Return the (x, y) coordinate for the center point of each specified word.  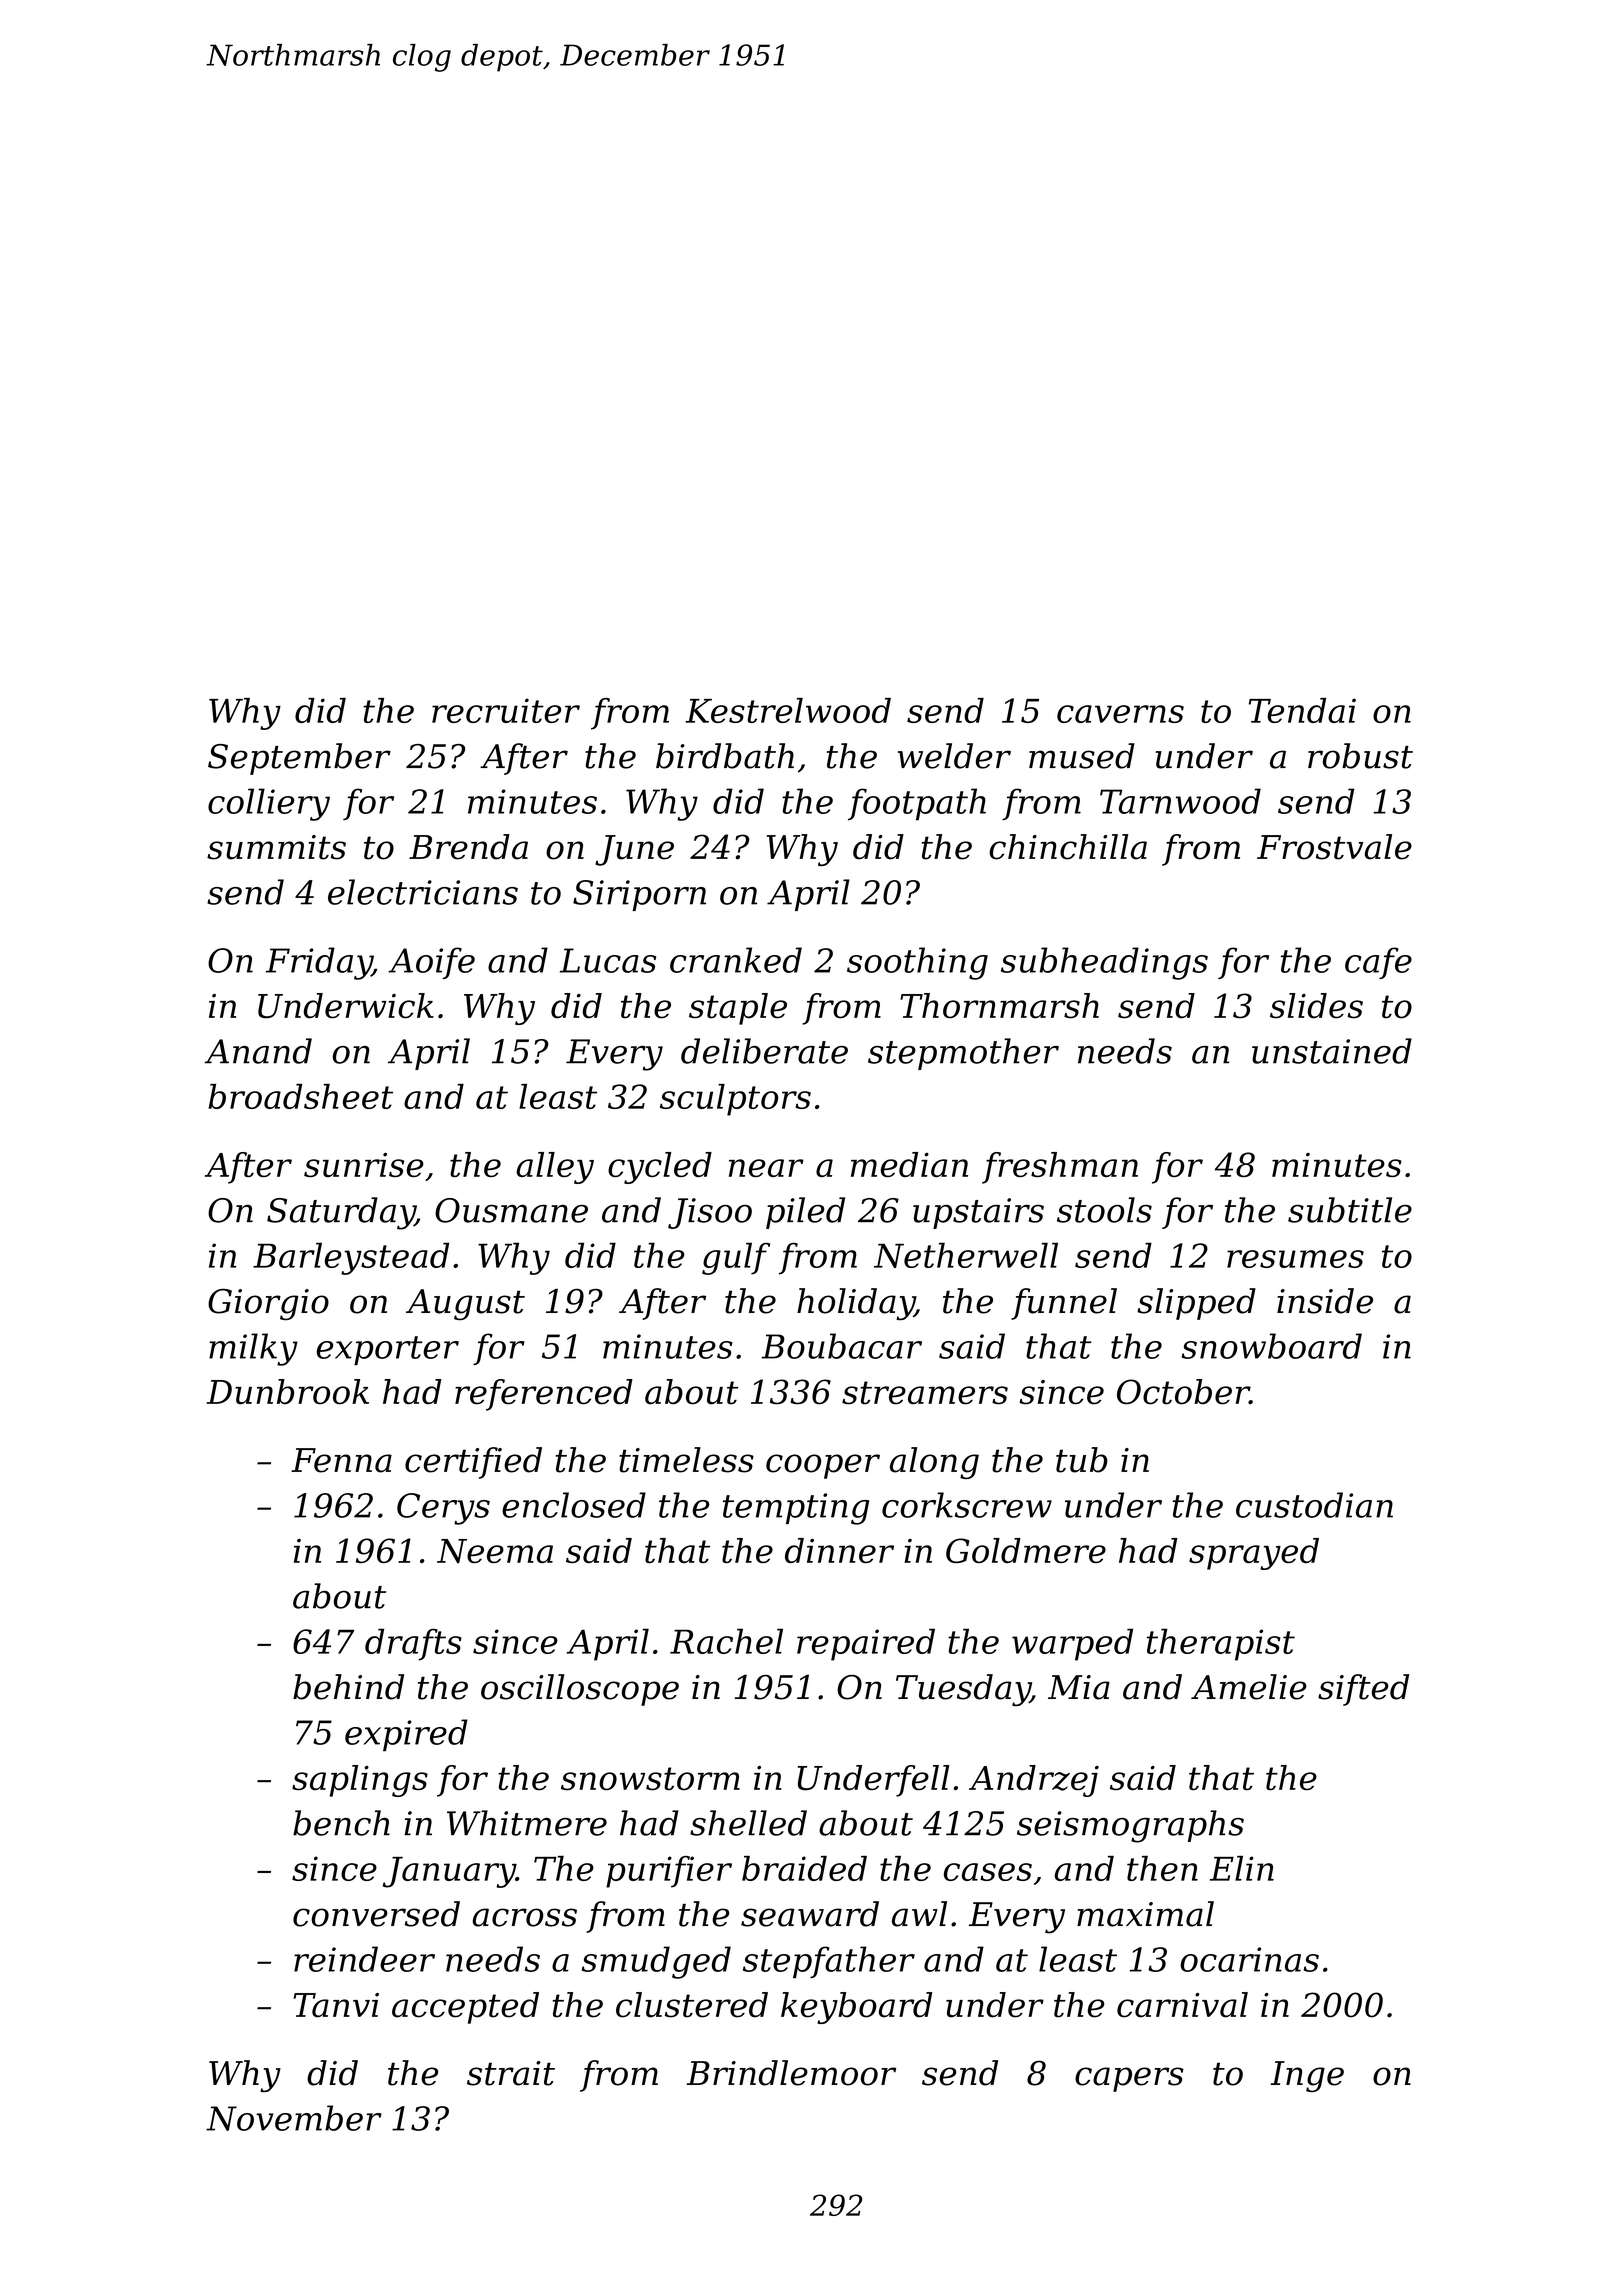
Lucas (608, 960)
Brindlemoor (791, 2073)
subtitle (1350, 1210)
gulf (736, 1259)
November (294, 2118)
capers (1129, 2079)
